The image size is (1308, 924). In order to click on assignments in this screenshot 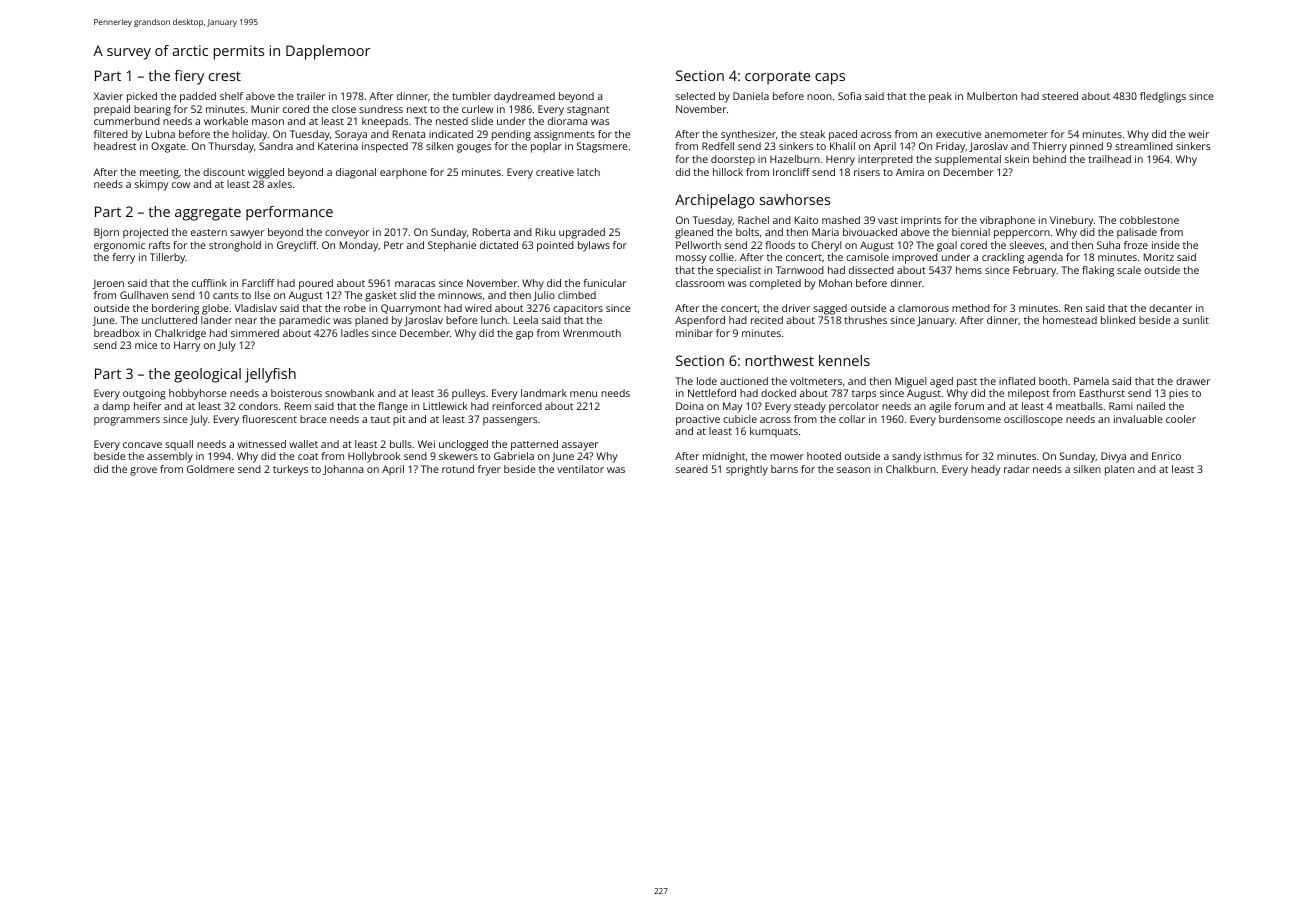, I will do `click(564, 135)`.
